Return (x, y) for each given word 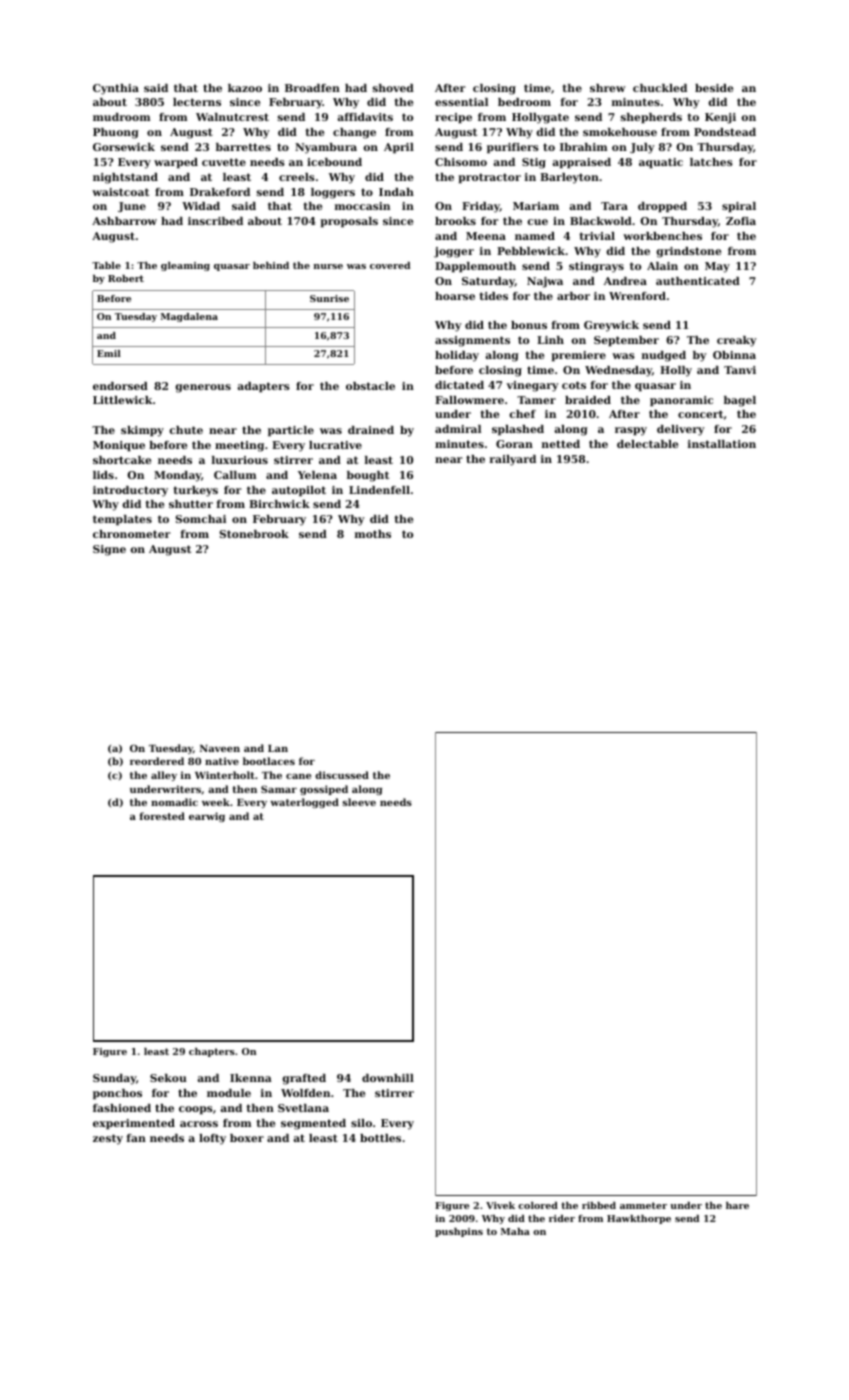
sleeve (359, 802)
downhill (388, 1078)
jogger (454, 252)
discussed (342, 775)
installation (721, 444)
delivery (681, 430)
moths (372, 534)
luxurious (239, 460)
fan (136, 1138)
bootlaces (269, 761)
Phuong (116, 133)
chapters (212, 1052)
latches (711, 162)
